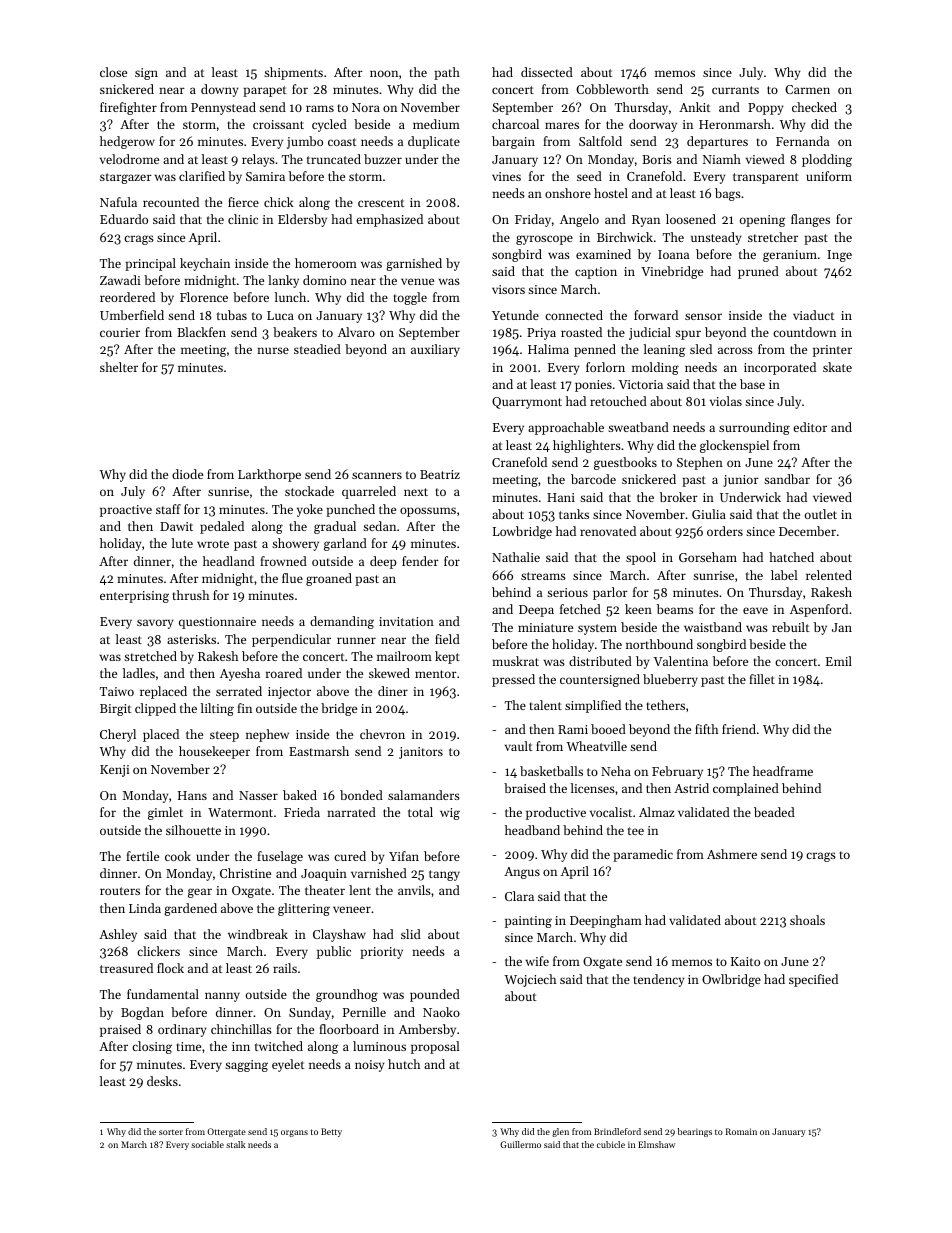  Describe the element at coordinates (610, 593) in the image. I see `parlor` at that location.
